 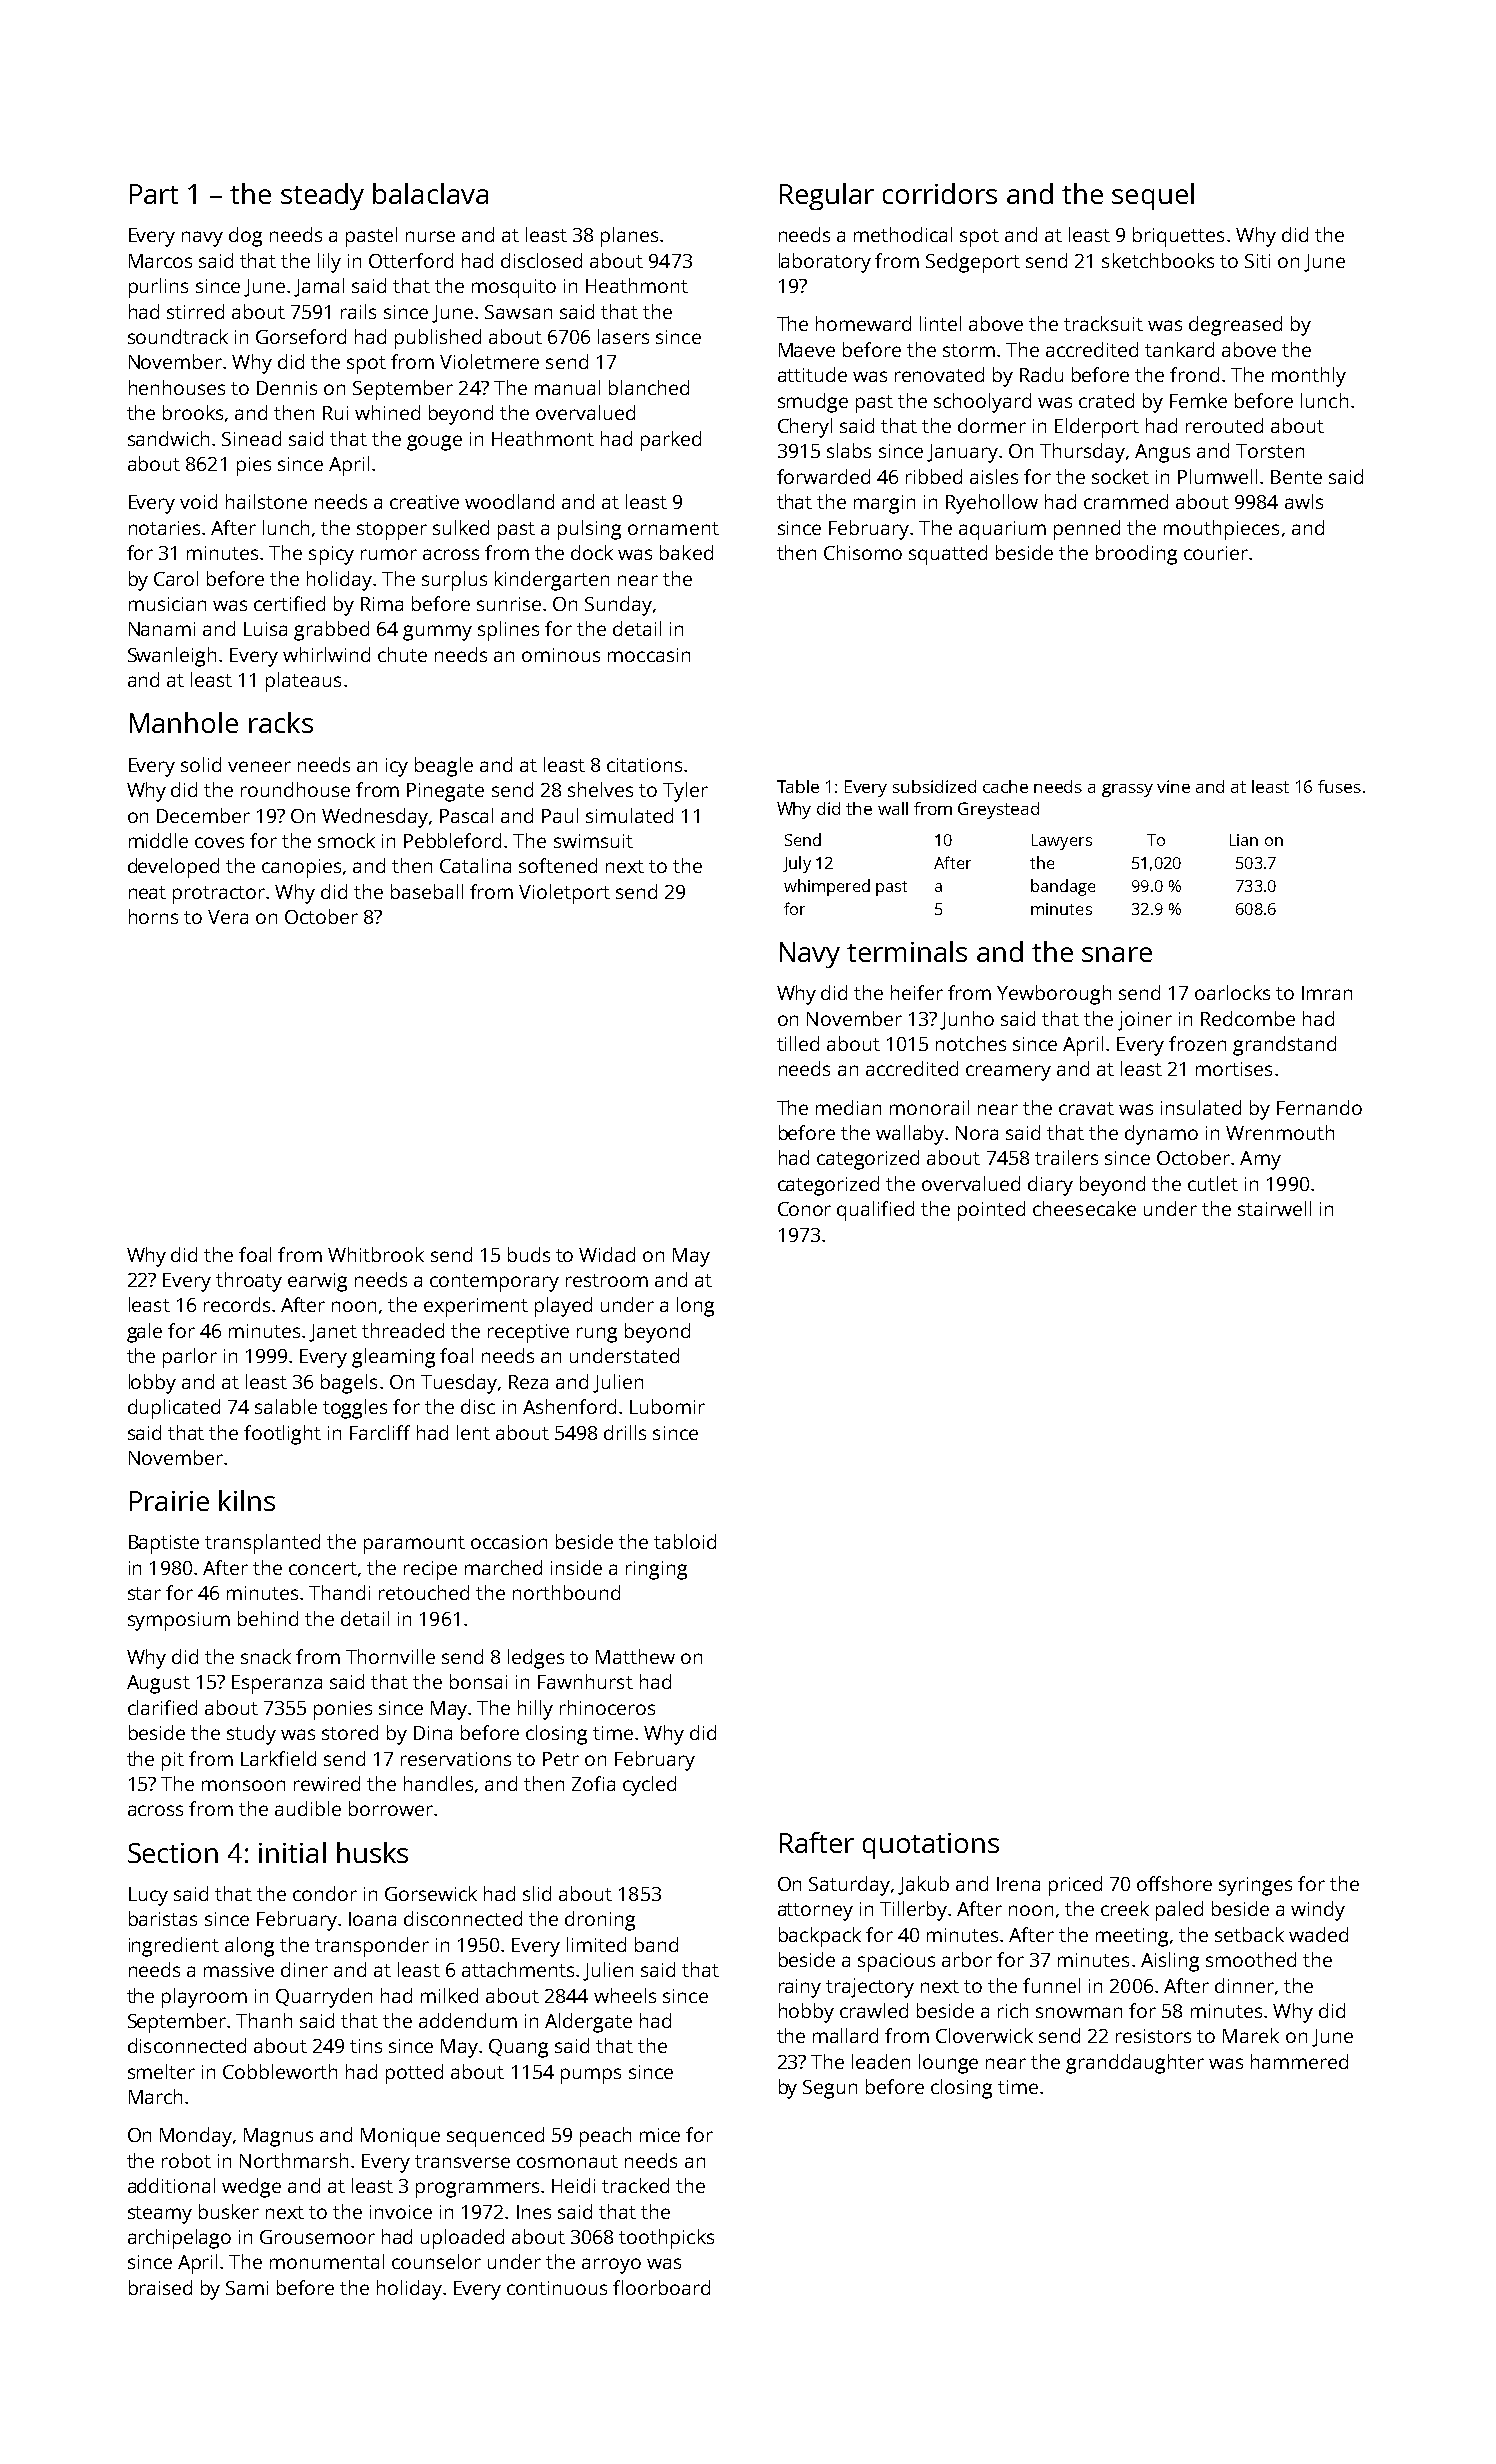 What do you see at coordinates (1274, 1208) in the screenshot?
I see `stairwell` at bounding box center [1274, 1208].
